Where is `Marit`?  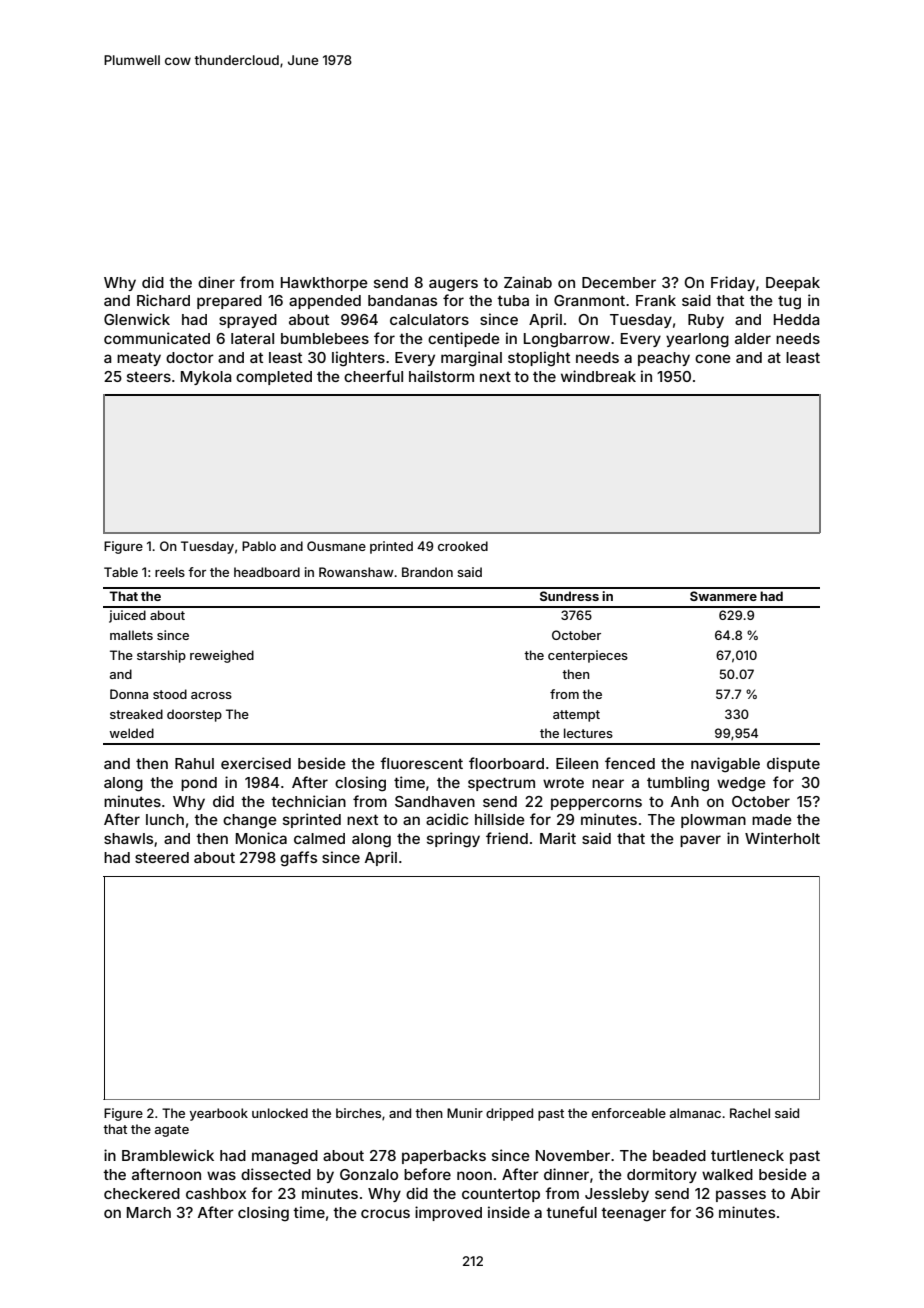 Marit is located at coordinates (558, 838).
